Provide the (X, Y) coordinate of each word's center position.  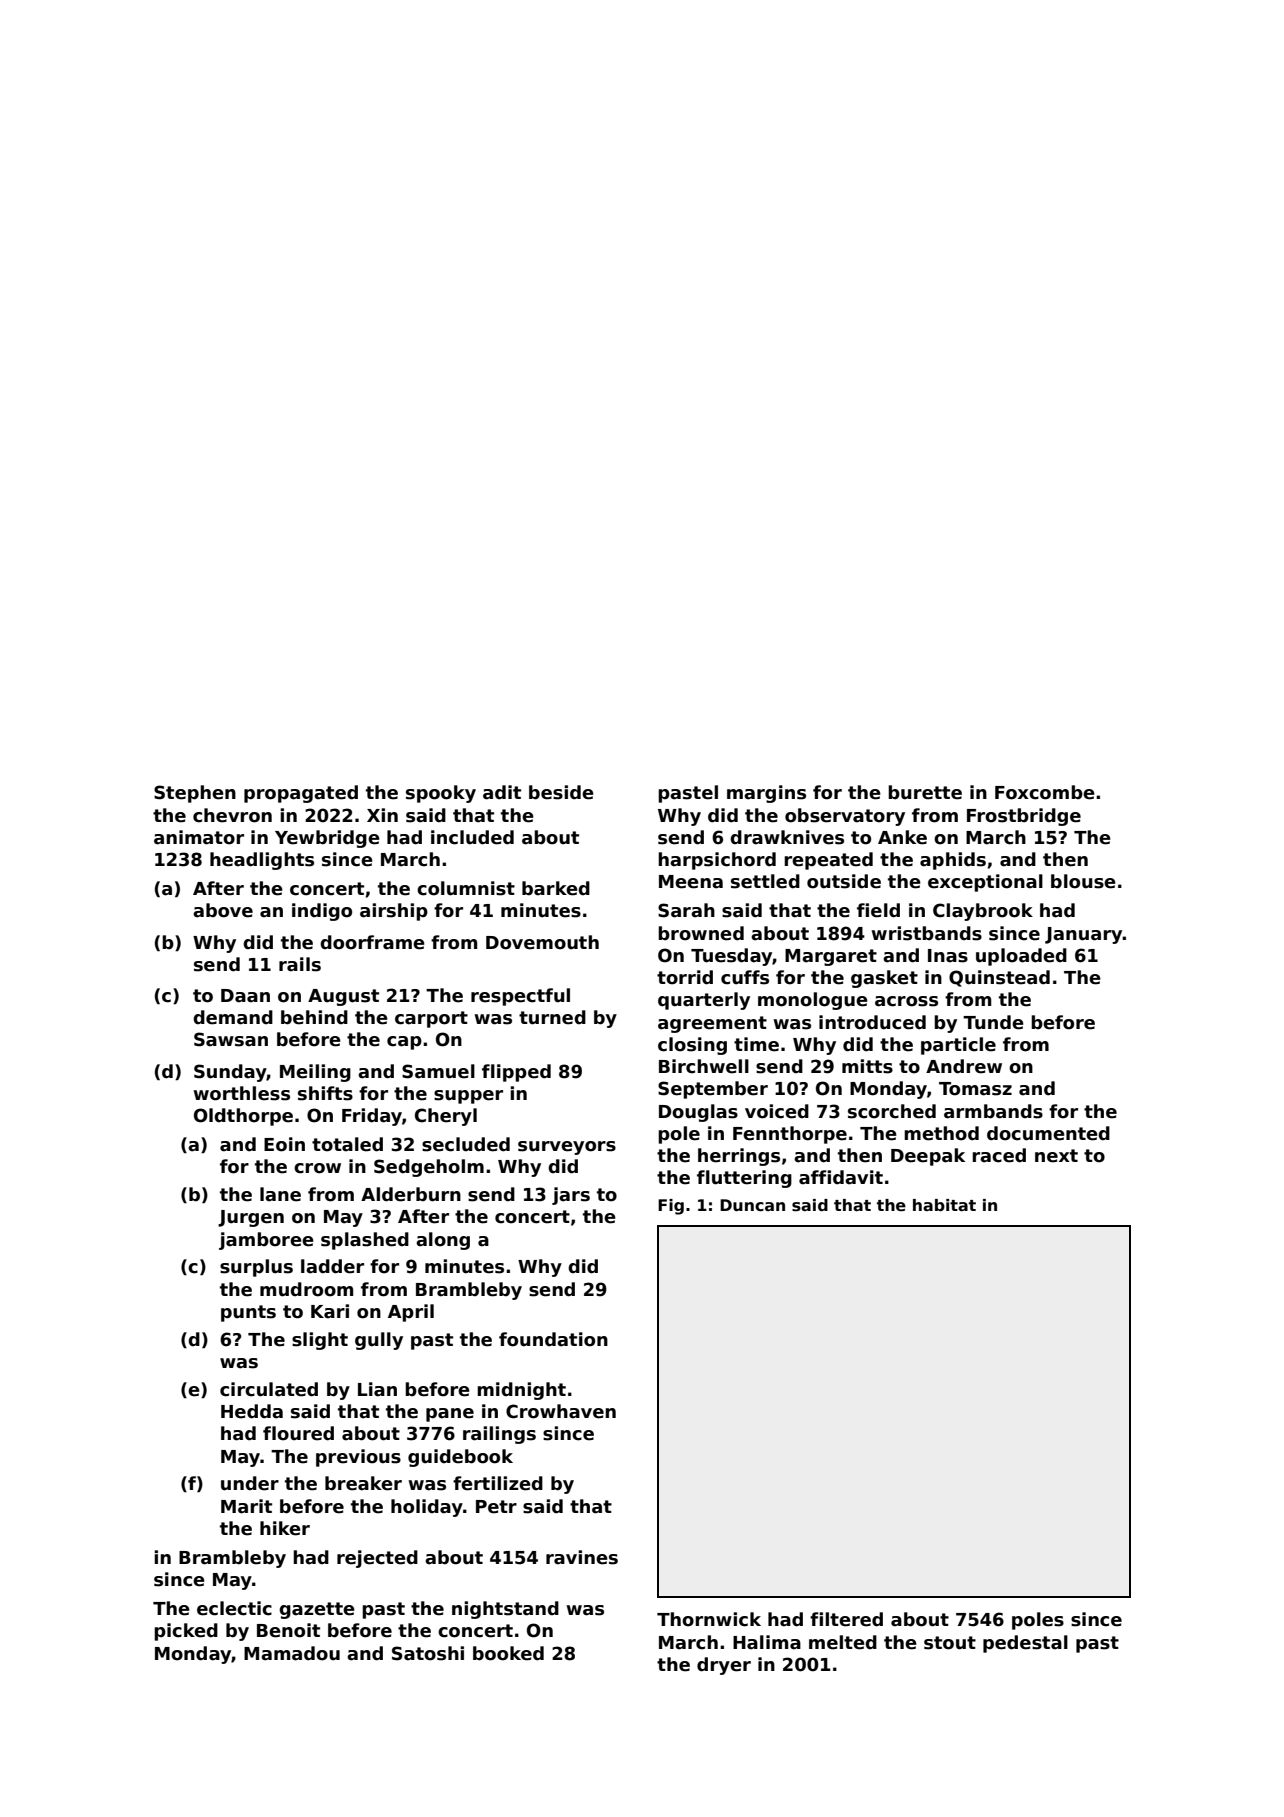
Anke (902, 837)
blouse (1083, 881)
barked (556, 888)
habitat (944, 1205)
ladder (332, 1266)
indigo (322, 912)
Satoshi (428, 1653)
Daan (245, 996)
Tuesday (731, 957)
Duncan (752, 1205)
